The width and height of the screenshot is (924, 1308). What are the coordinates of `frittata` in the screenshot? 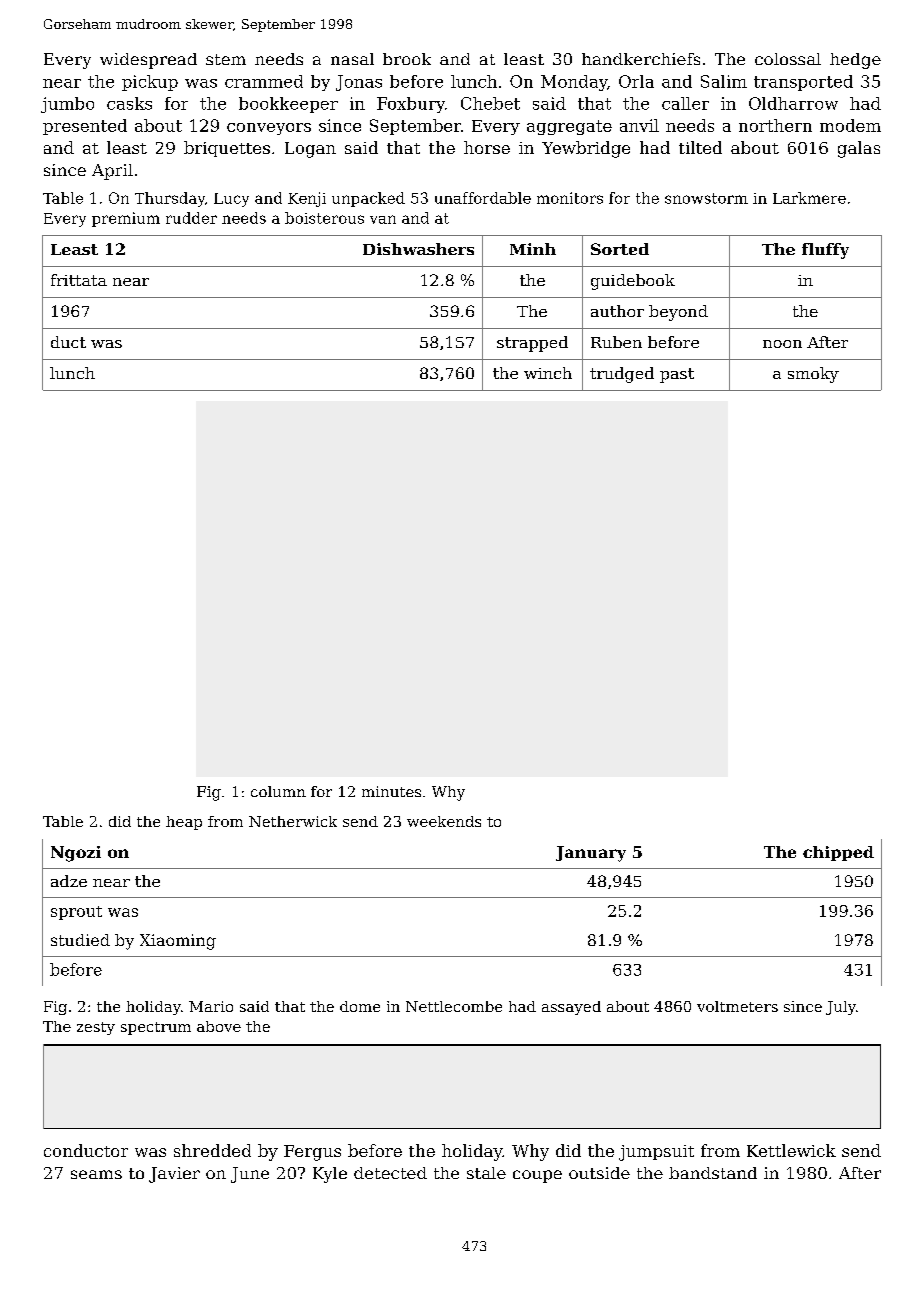 It's located at (79, 280).
